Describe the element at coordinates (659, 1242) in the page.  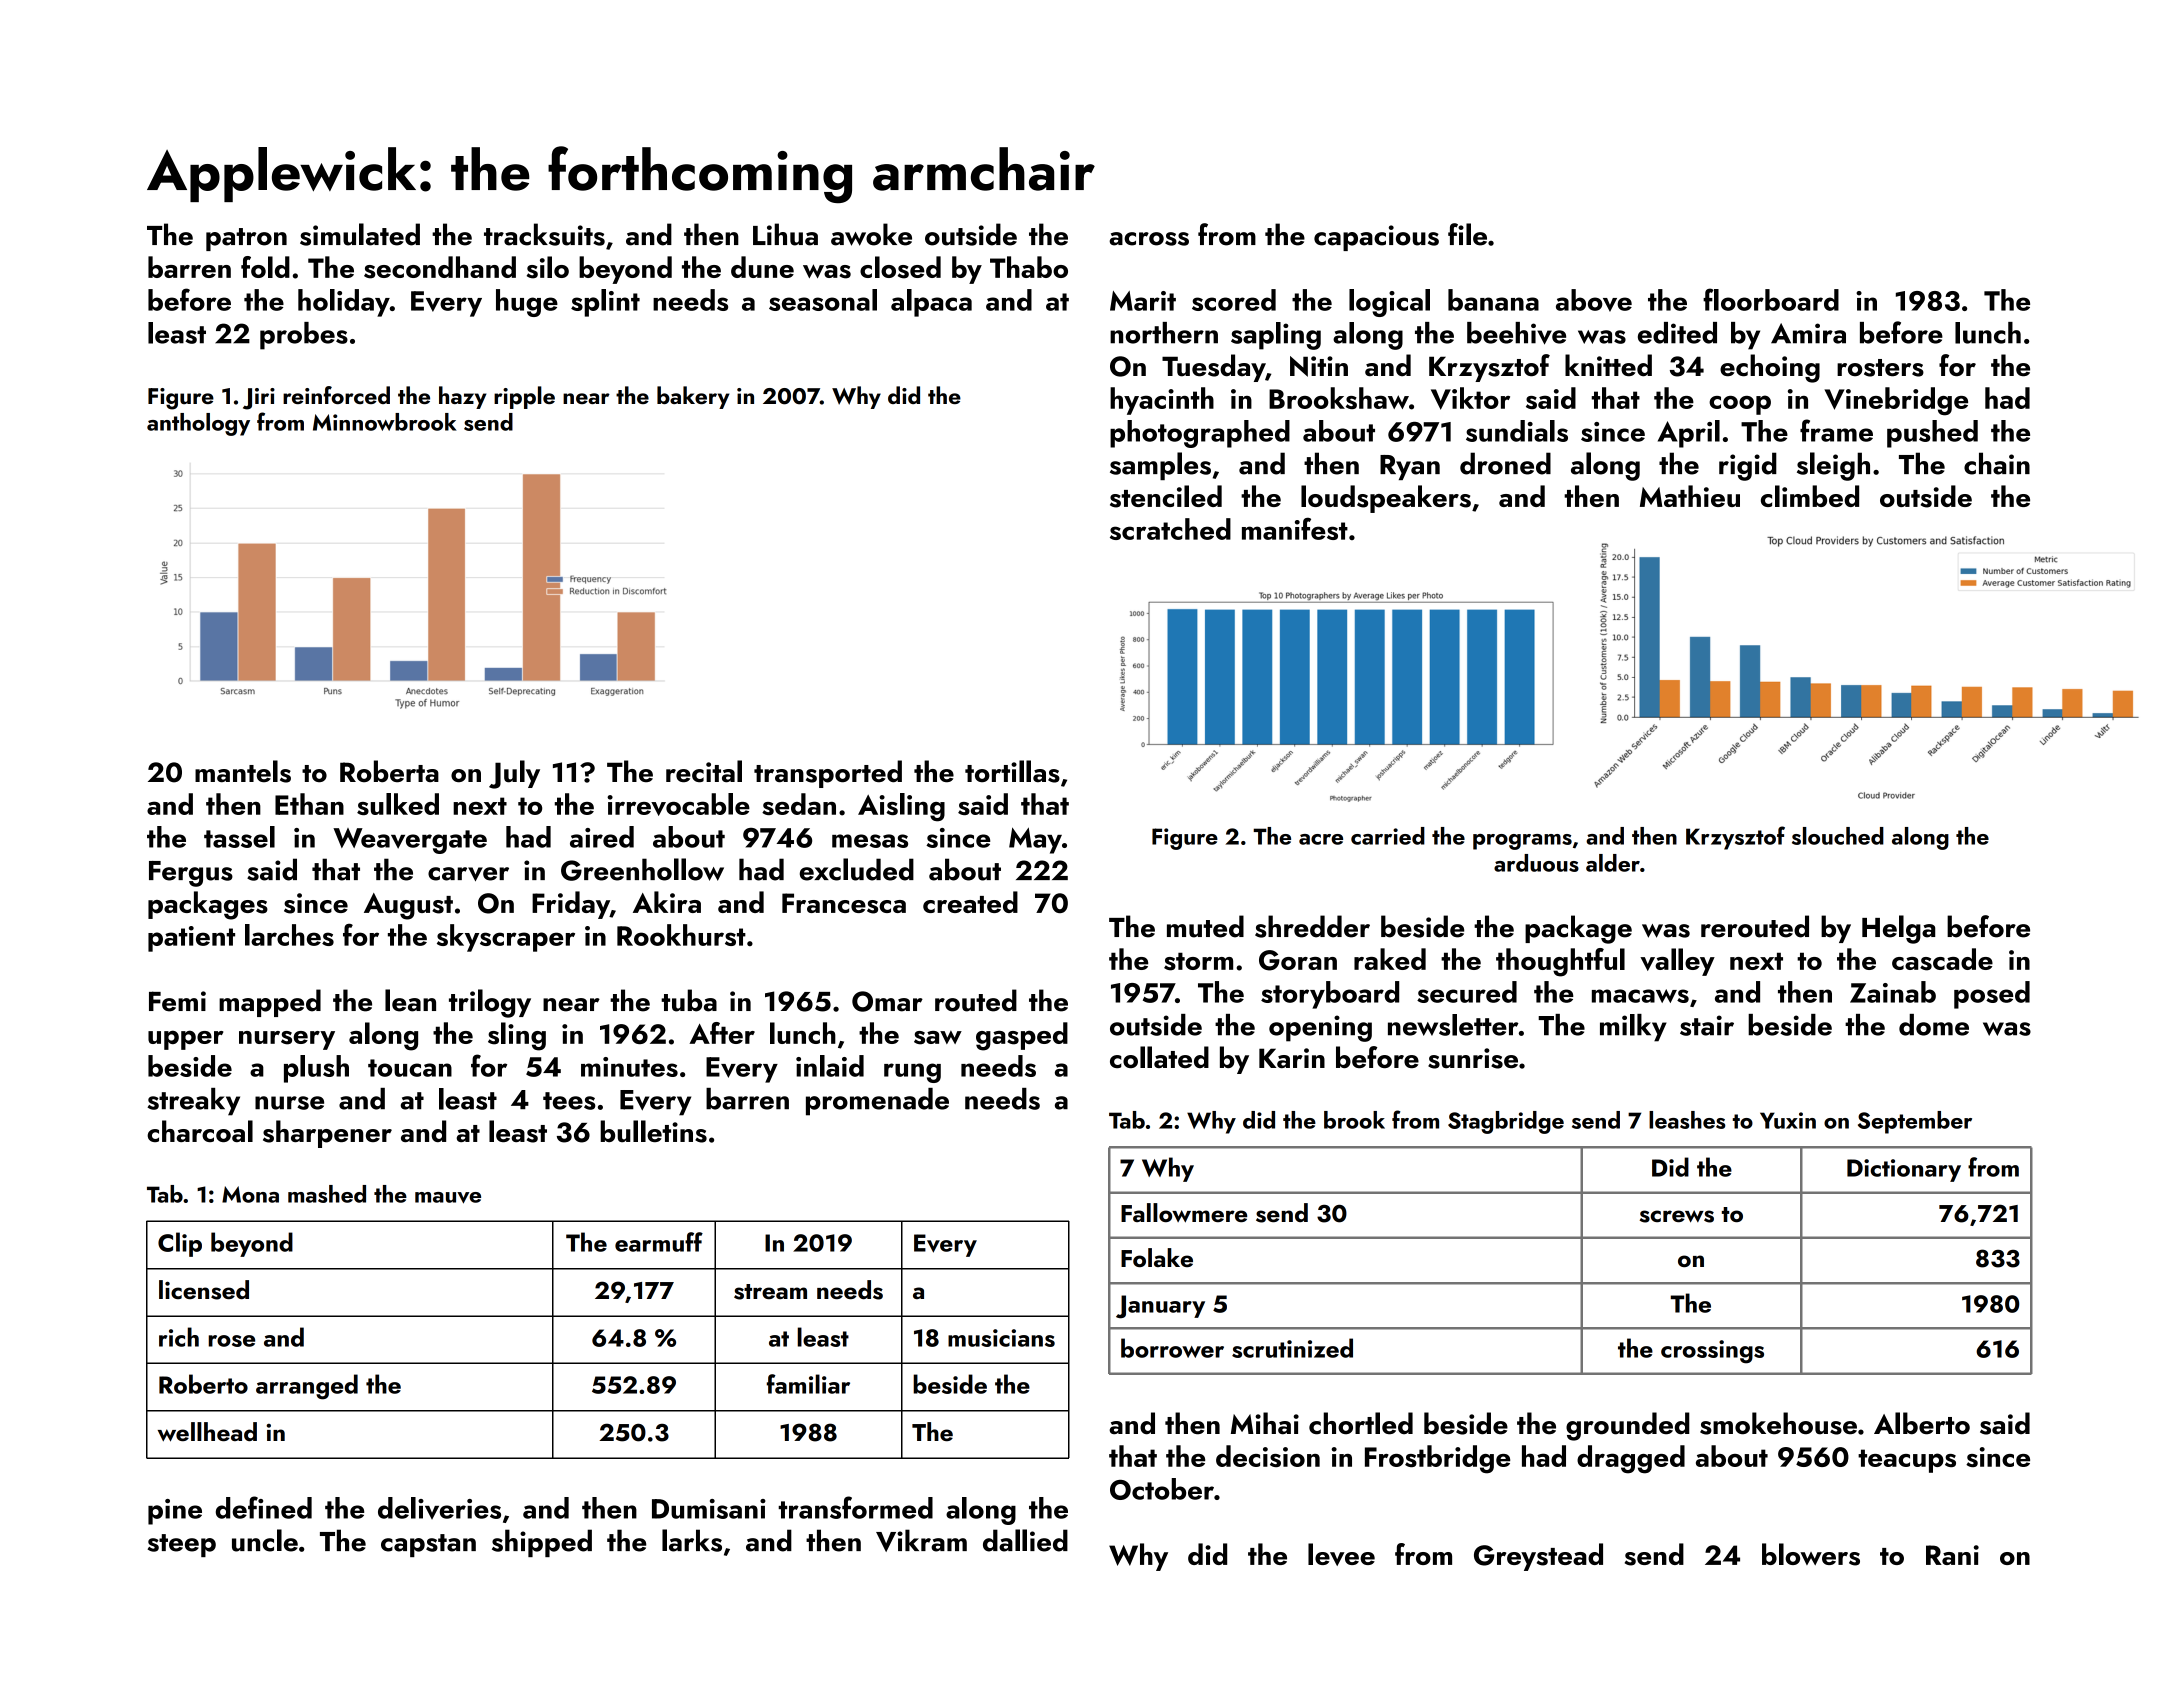
I see `earmuff` at that location.
